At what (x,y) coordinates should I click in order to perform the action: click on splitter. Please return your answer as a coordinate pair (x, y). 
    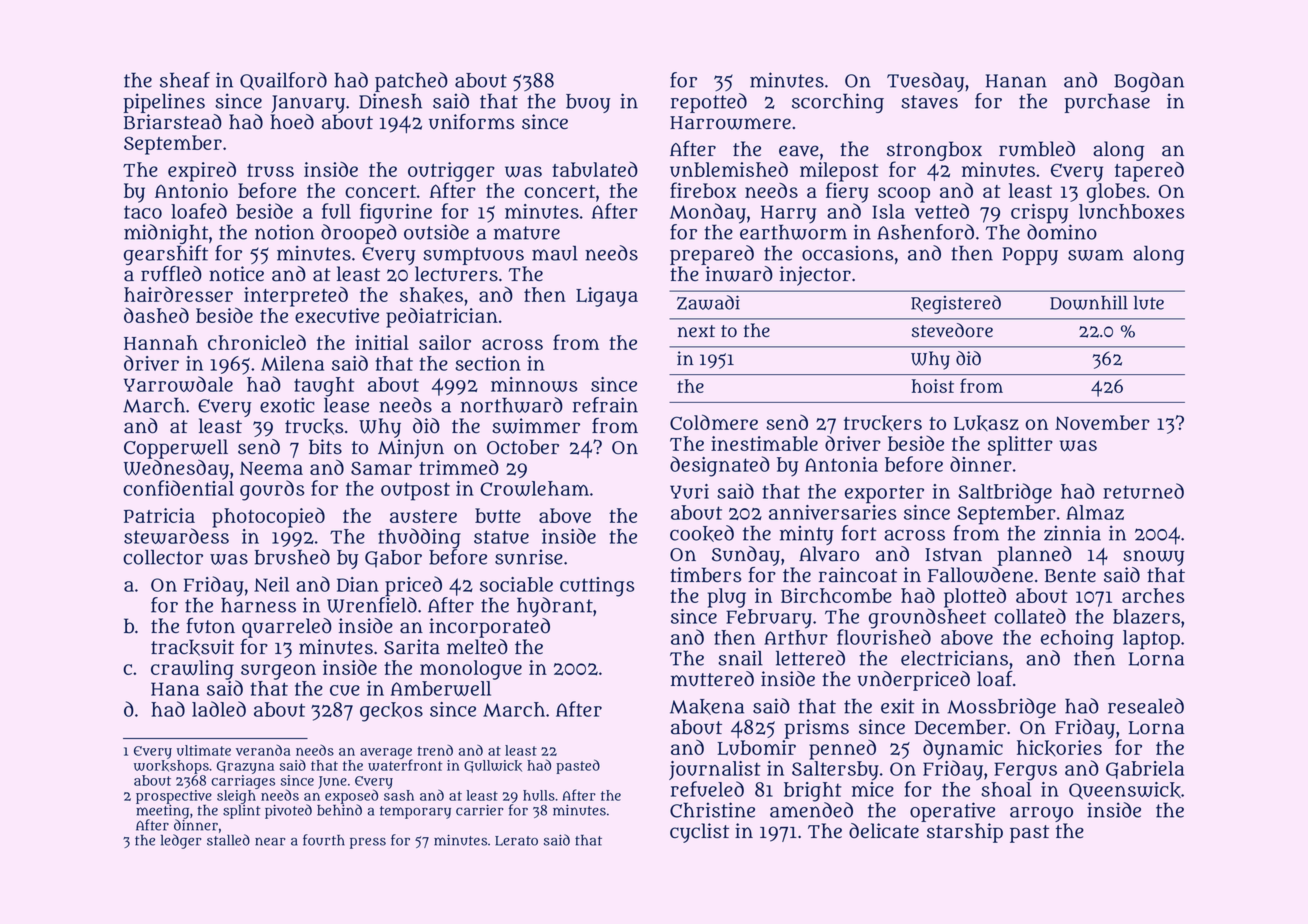
    Looking at the image, I should click on (1020, 446).
